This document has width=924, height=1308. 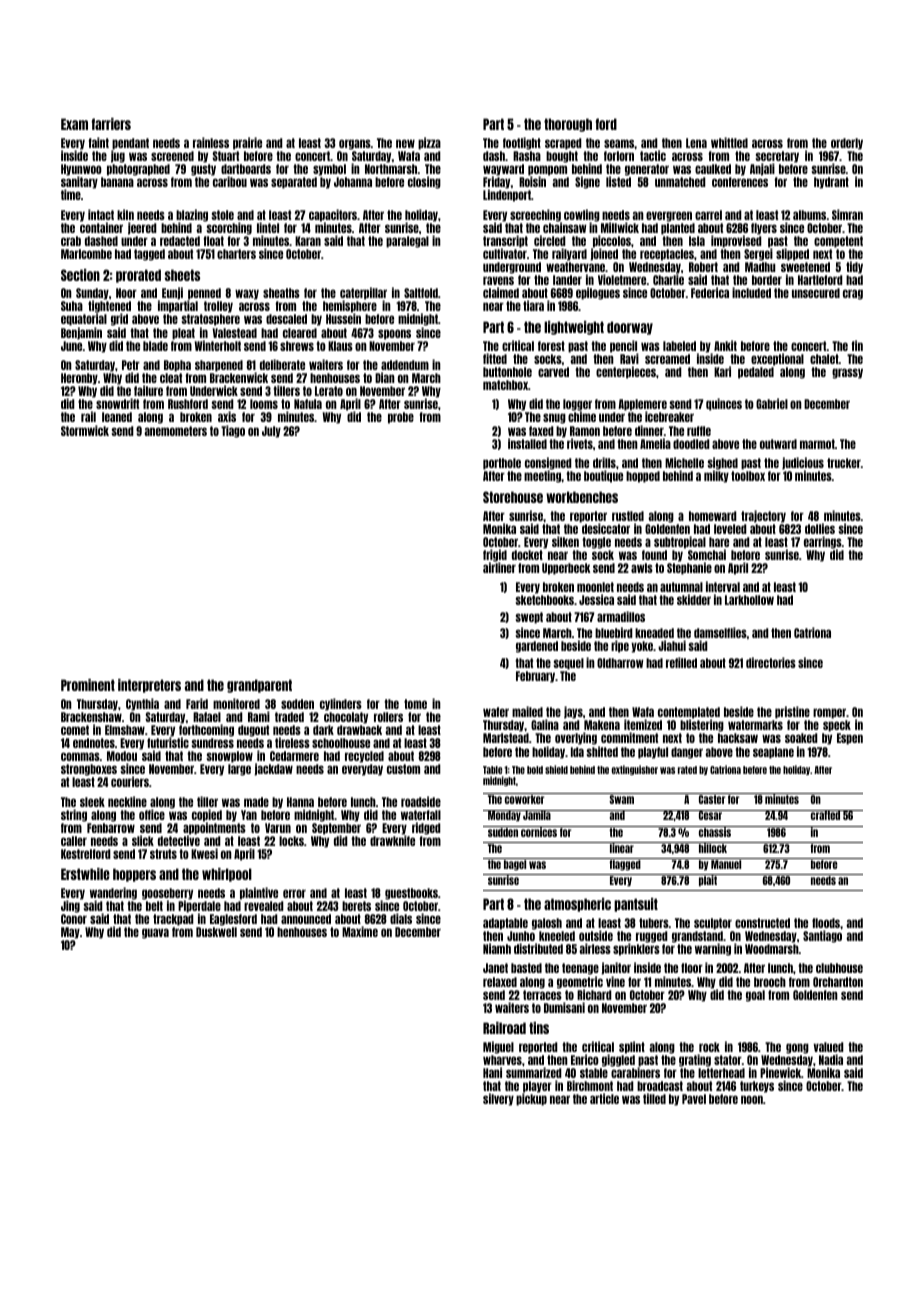 What do you see at coordinates (85, 430) in the document?
I see `Stormwick` at bounding box center [85, 430].
